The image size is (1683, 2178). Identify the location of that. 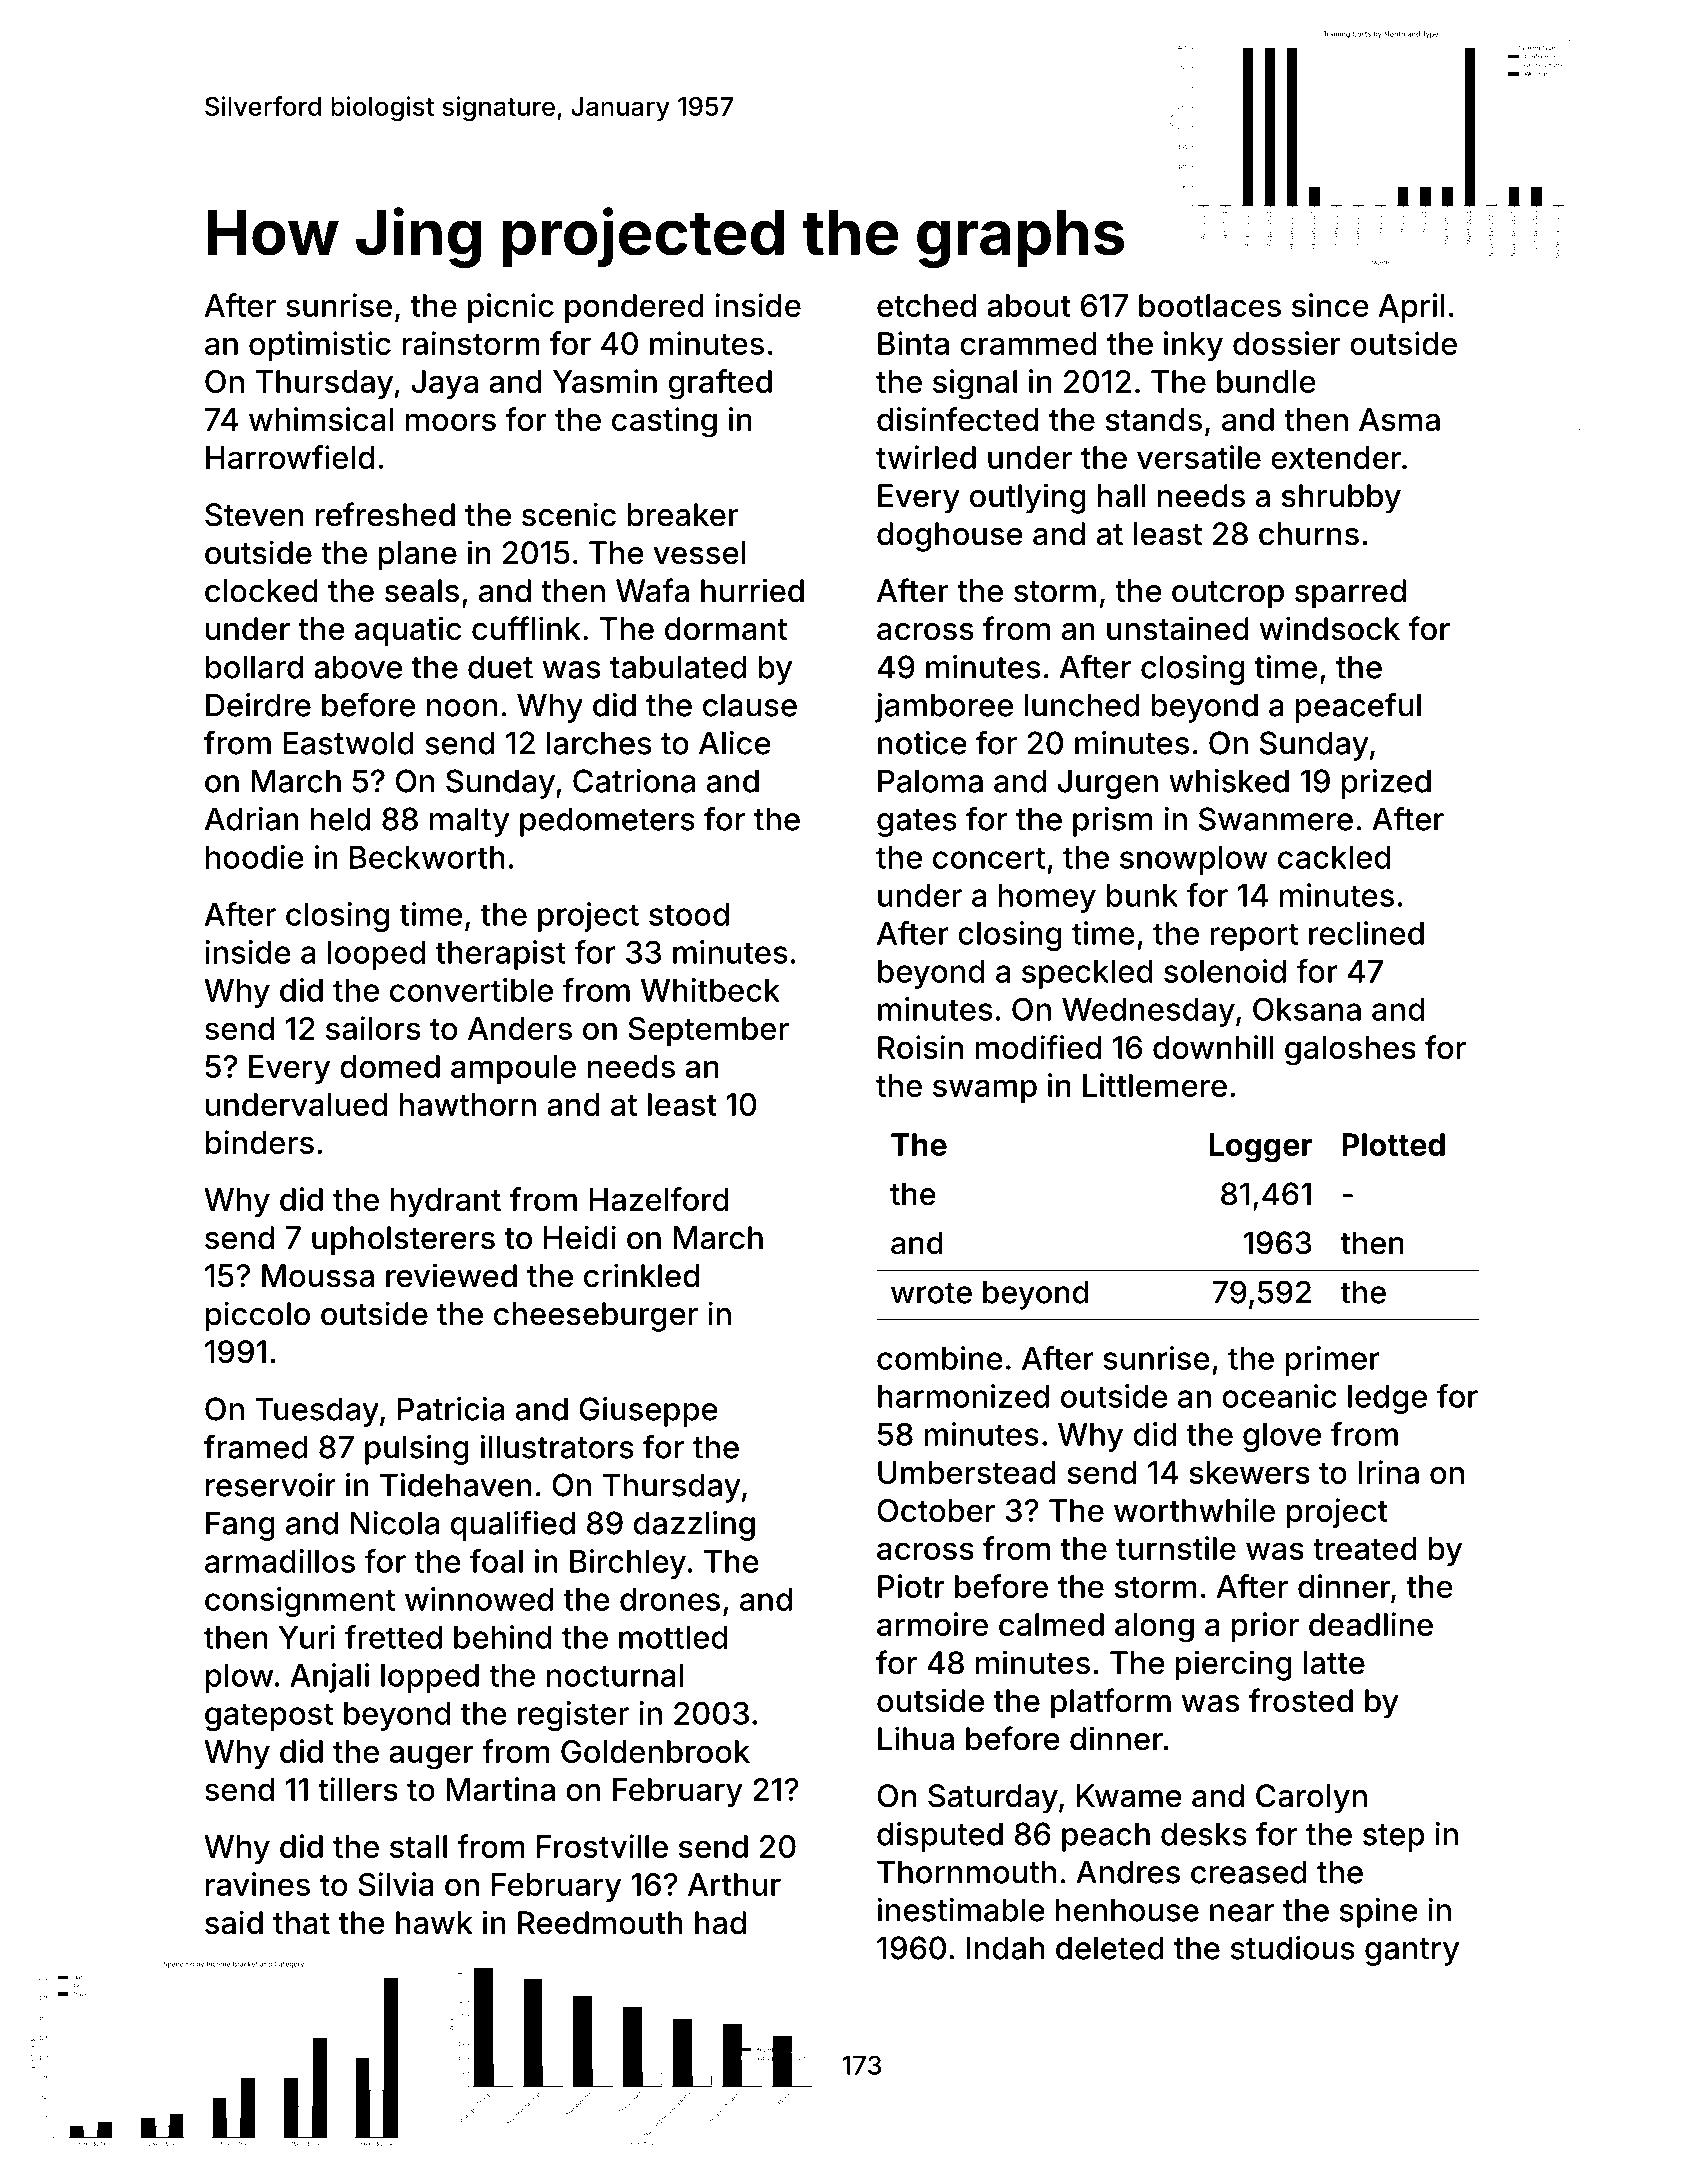
(301, 1923).
